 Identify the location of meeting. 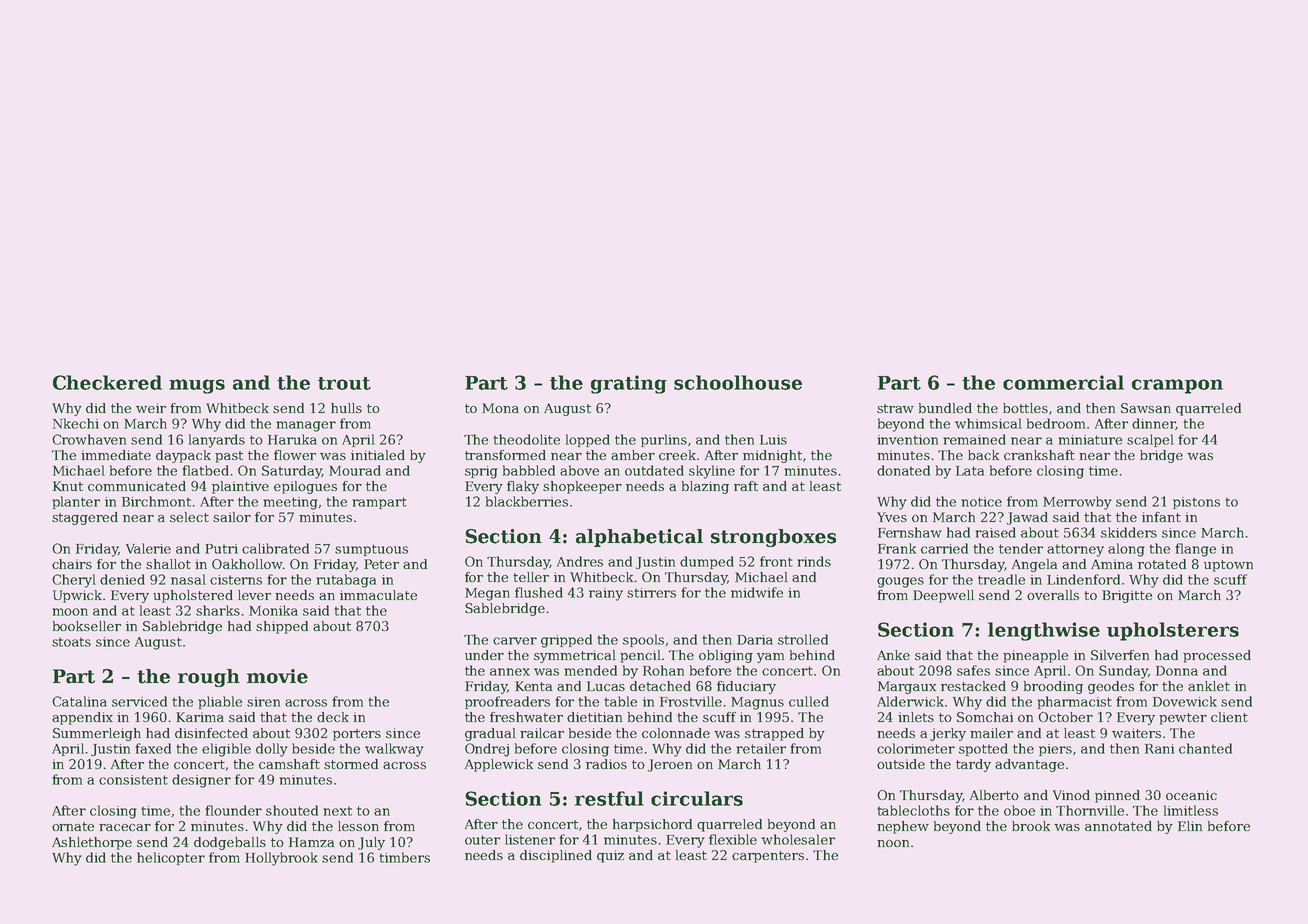
(290, 503).
